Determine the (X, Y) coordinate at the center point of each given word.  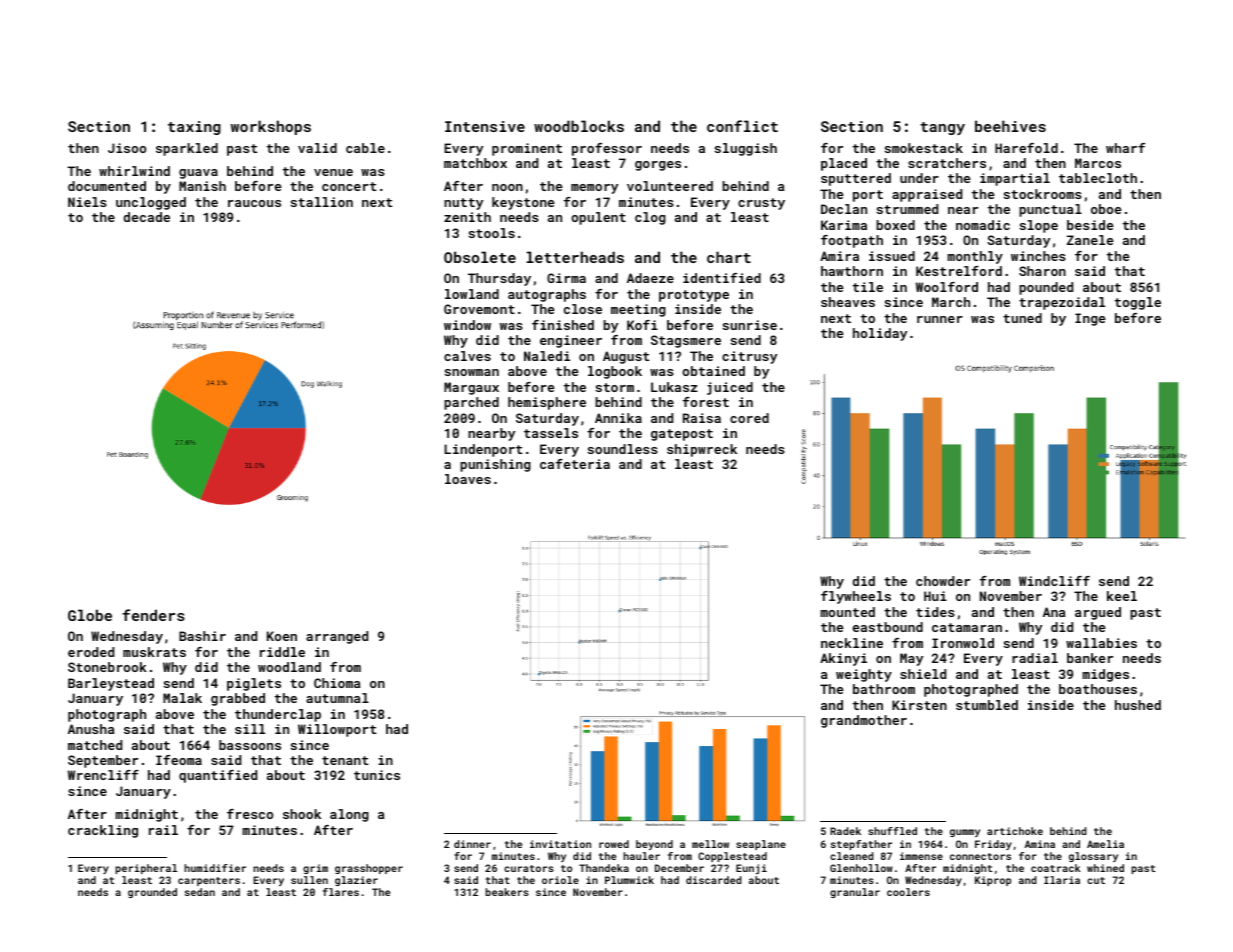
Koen (282, 636)
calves (467, 356)
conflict (742, 126)
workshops (271, 127)
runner (940, 319)
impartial (1015, 179)
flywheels (856, 597)
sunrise (750, 325)
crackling (103, 831)
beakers (507, 892)
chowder (943, 581)
